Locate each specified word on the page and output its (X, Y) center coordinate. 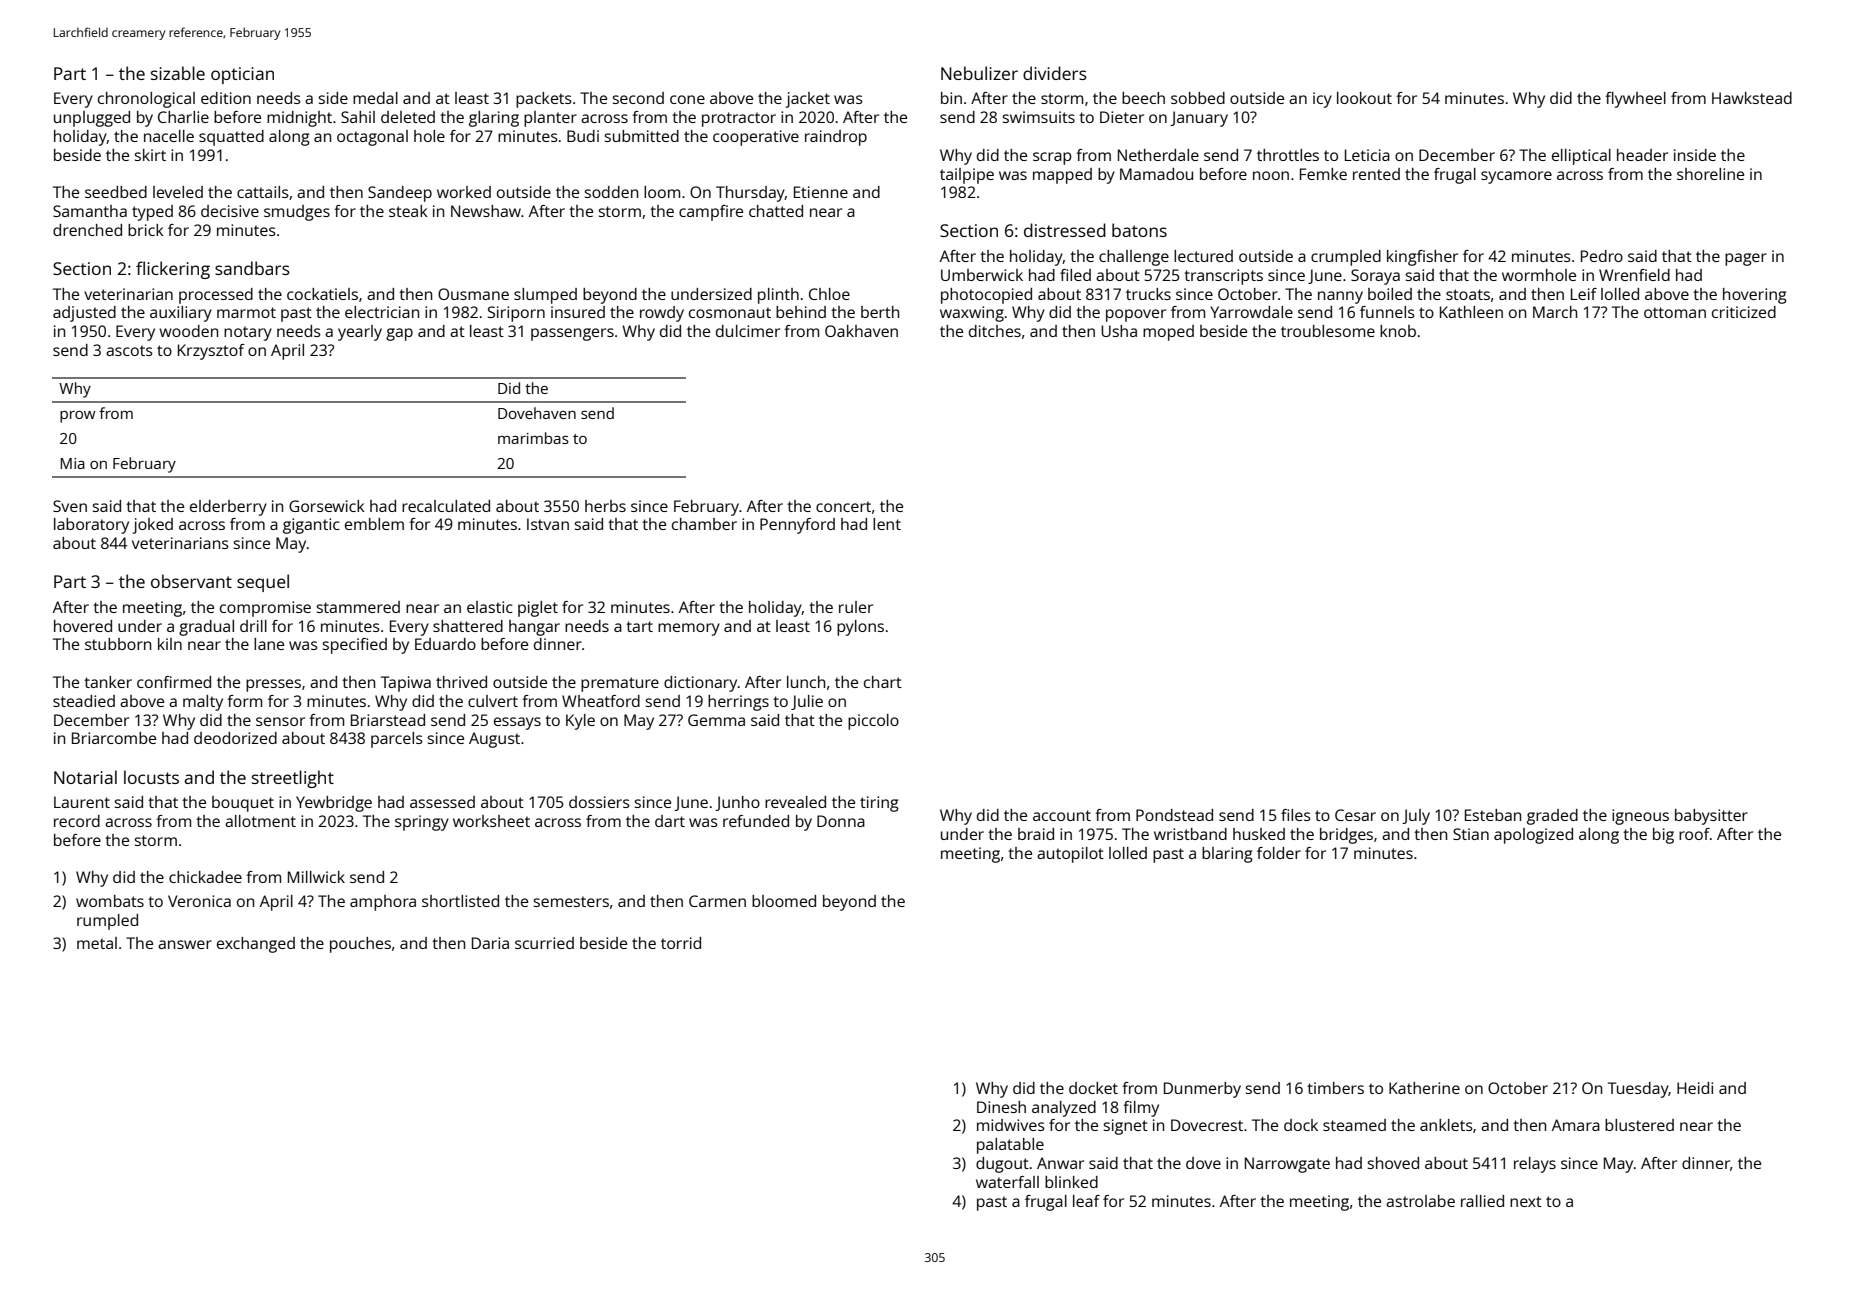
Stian (1471, 834)
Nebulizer (979, 73)
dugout (1002, 1165)
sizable (178, 73)
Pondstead (1174, 815)
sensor (280, 721)
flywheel (1635, 100)
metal (97, 943)
